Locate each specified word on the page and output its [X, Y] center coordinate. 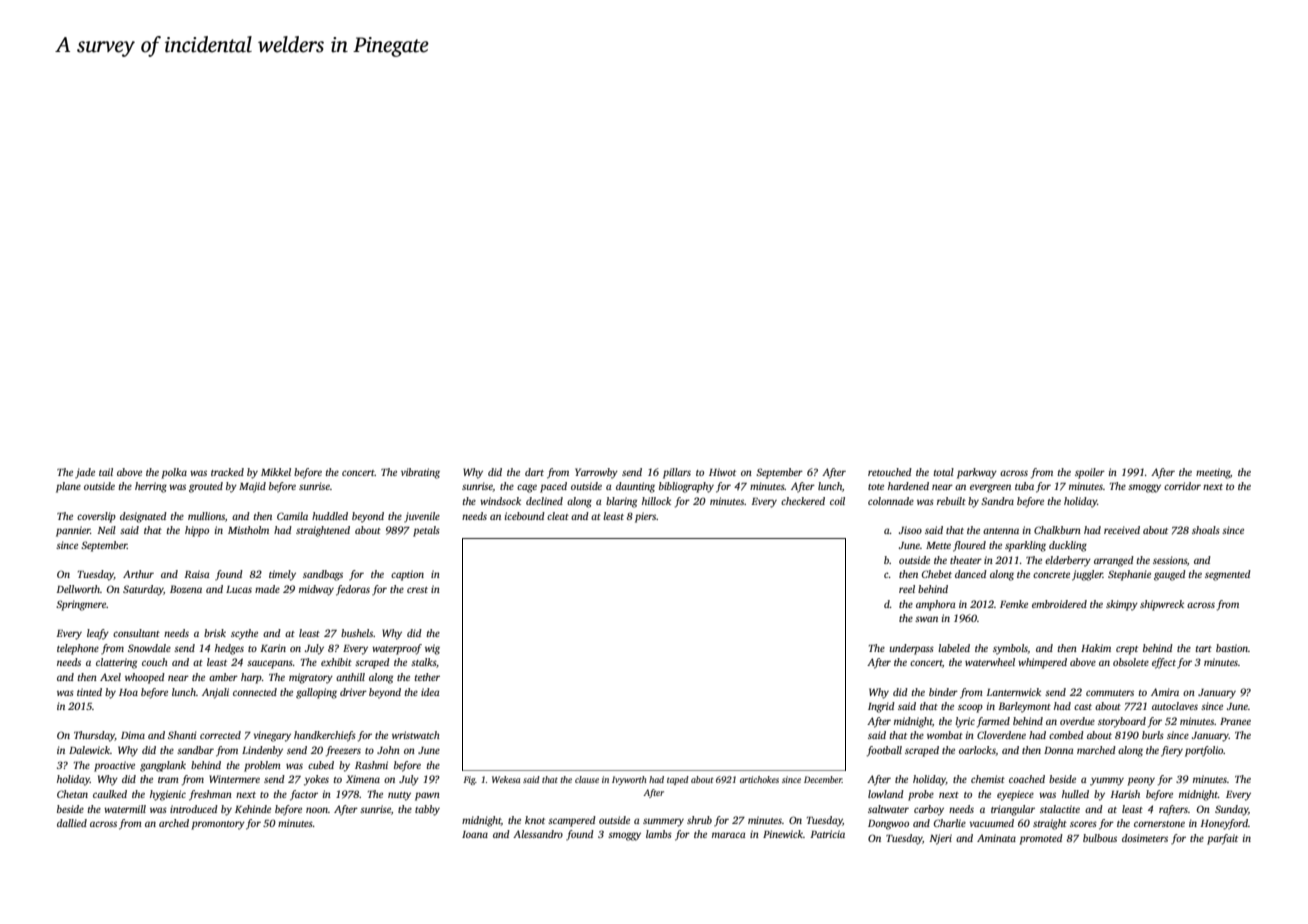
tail [106, 472]
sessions [1170, 560]
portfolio [1204, 751]
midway [316, 590]
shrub [699, 820]
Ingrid [881, 707]
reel [907, 589]
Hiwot [722, 472]
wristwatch [416, 735]
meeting [1213, 473]
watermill [125, 809]
